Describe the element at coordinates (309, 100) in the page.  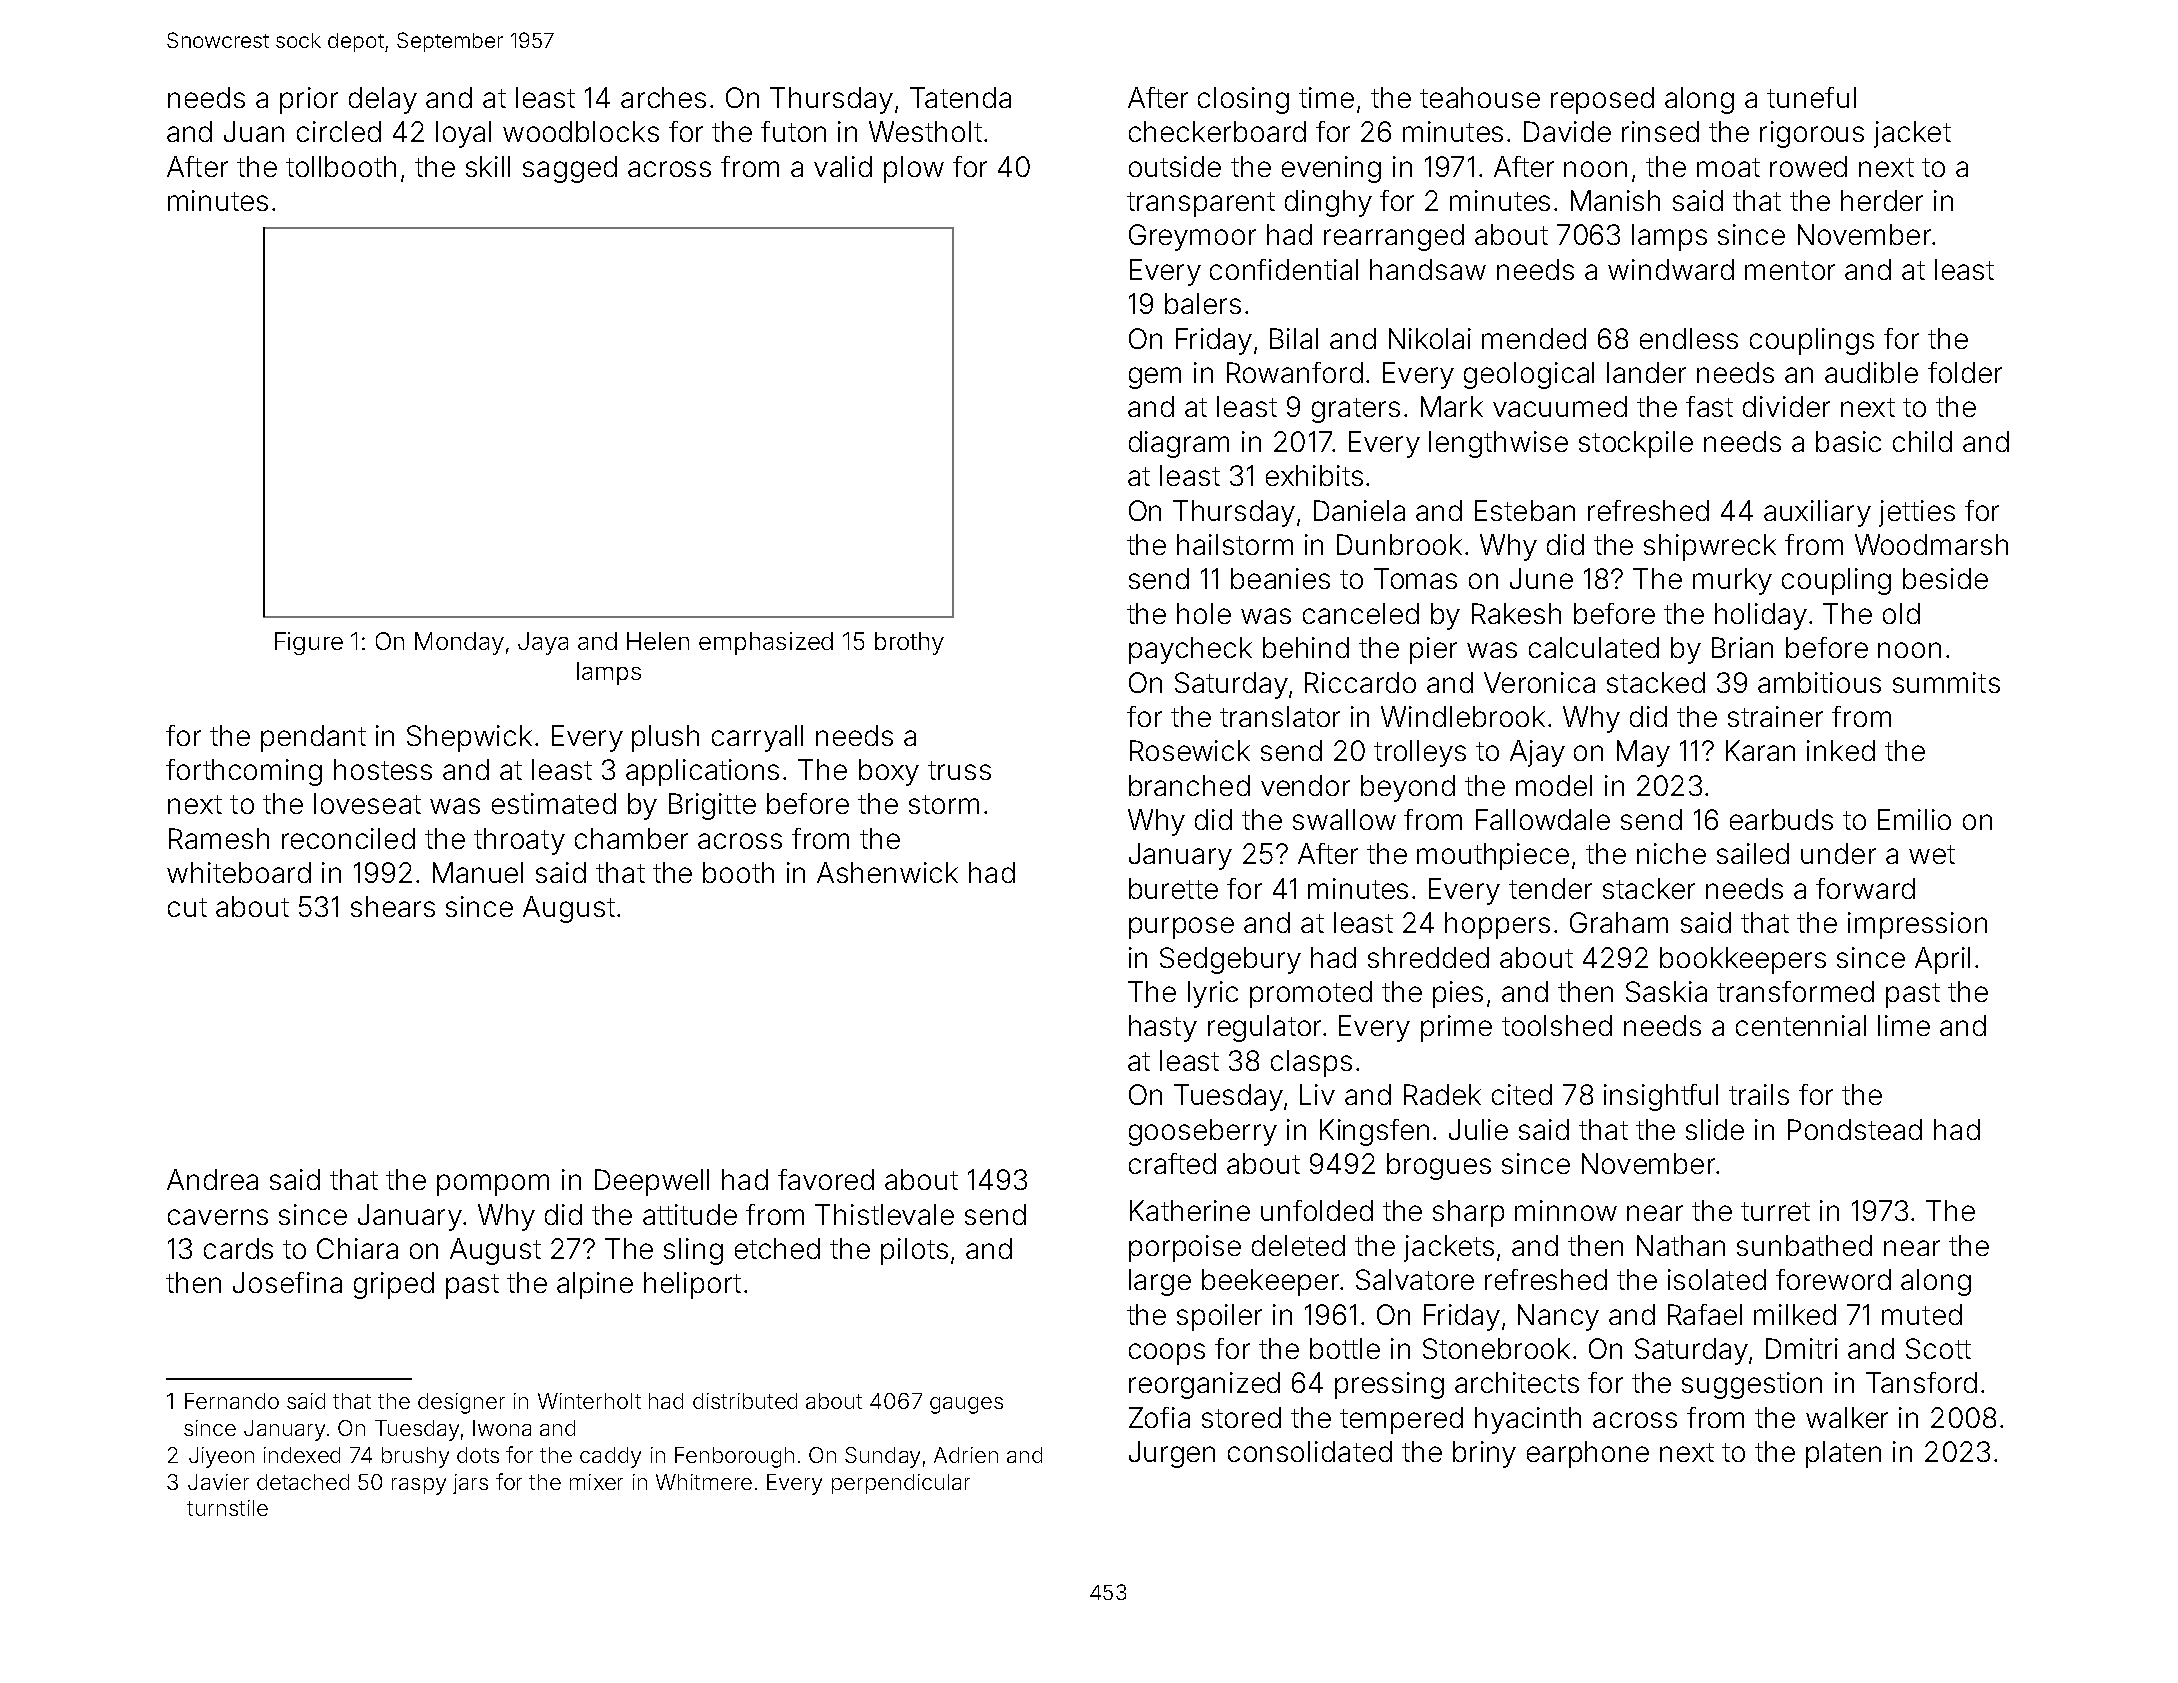
I see `prior` at that location.
